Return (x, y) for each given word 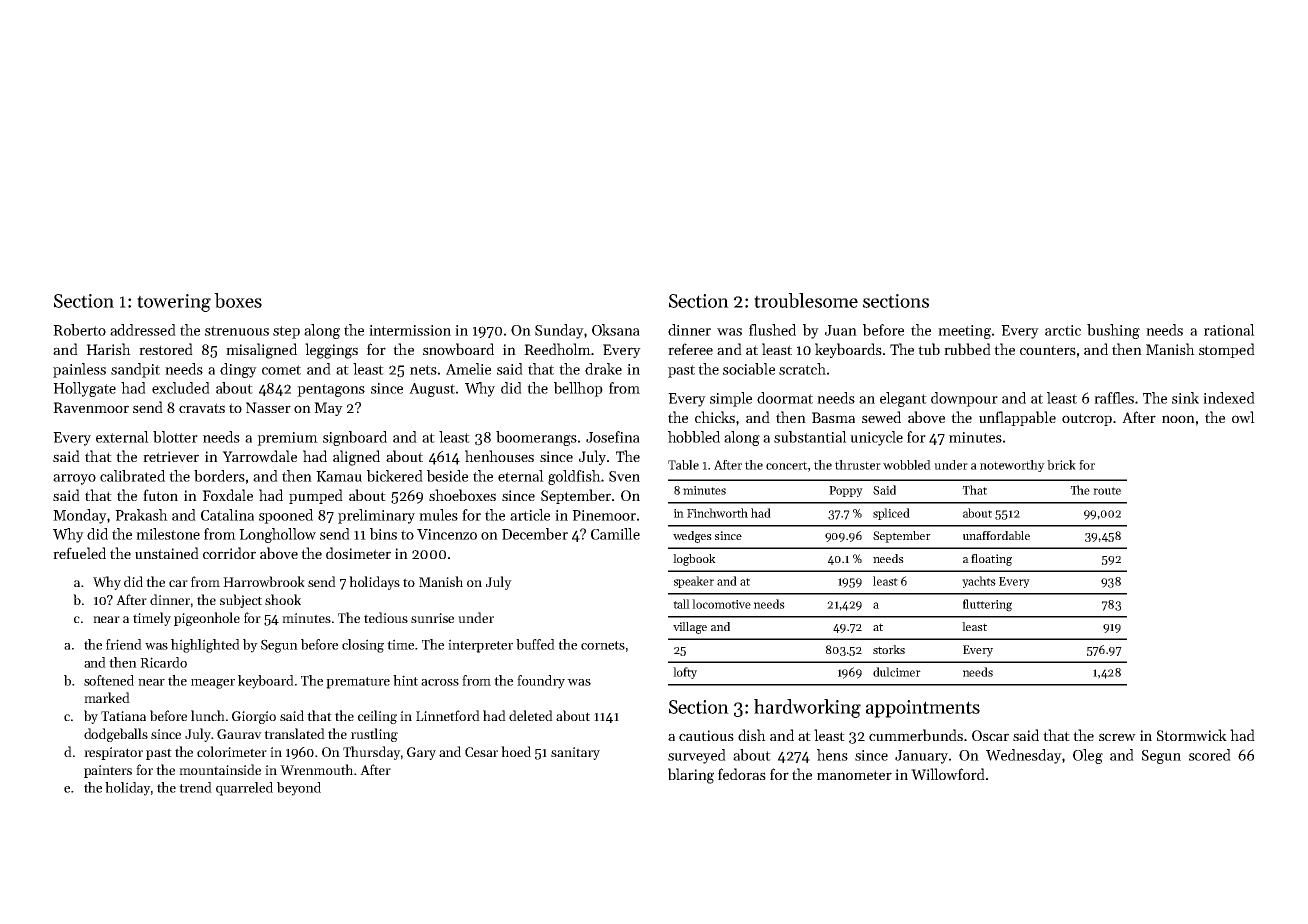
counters (1048, 350)
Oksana (616, 330)
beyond (299, 789)
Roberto (79, 330)
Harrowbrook (264, 581)
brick (1061, 465)
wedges (692, 537)
